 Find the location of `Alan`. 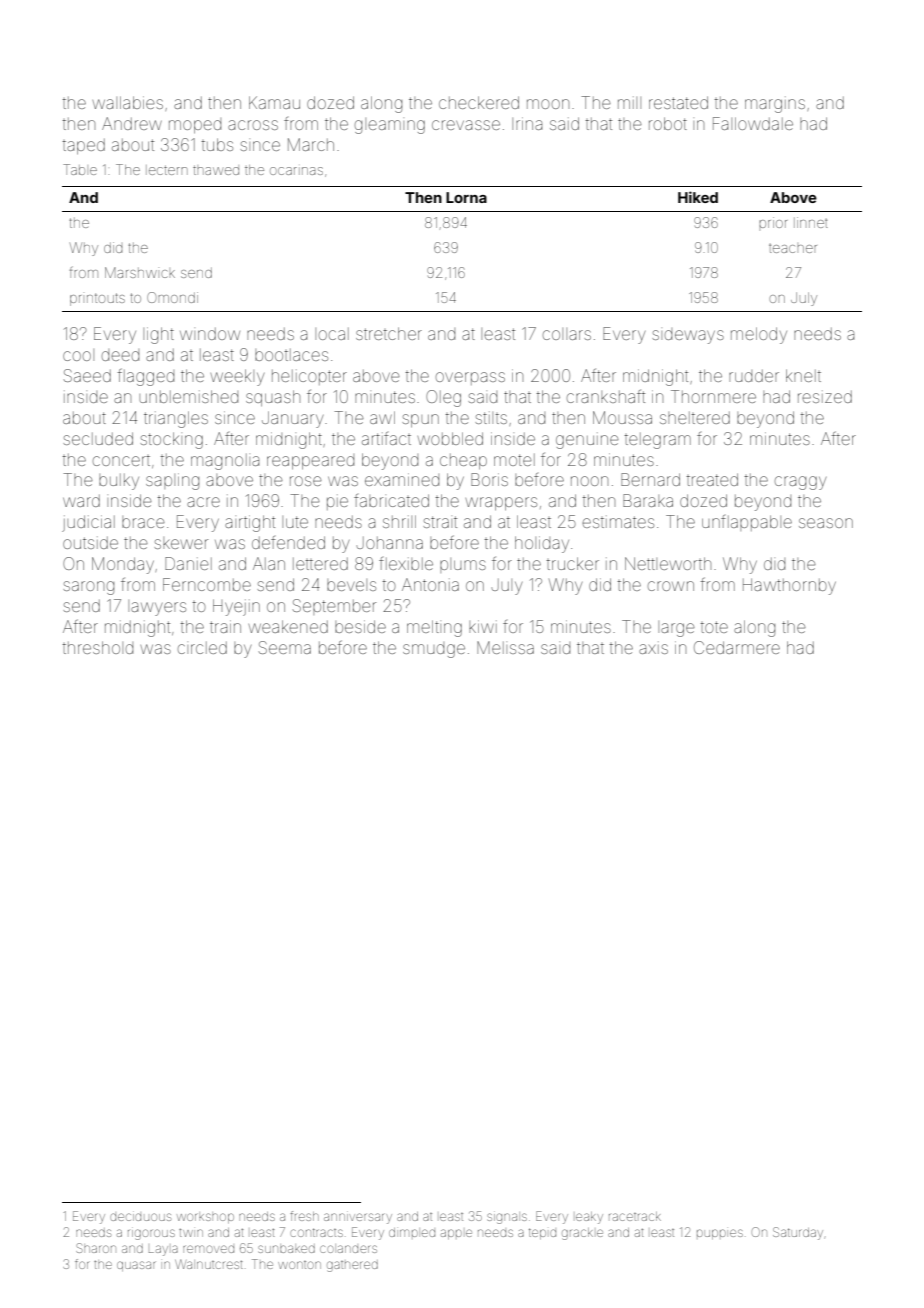

Alan is located at coordinates (269, 563).
